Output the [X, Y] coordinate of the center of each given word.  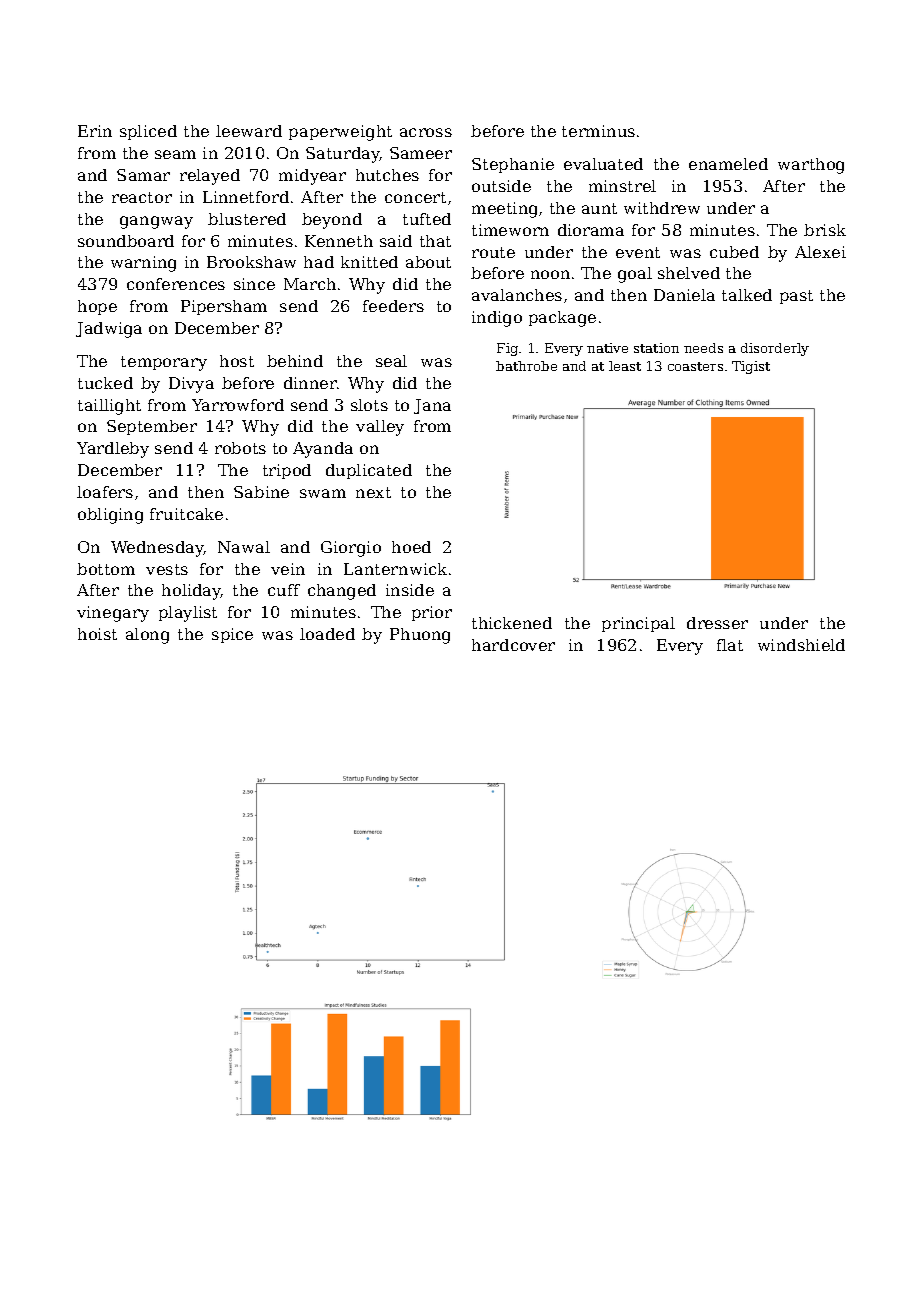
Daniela [684, 295]
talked [747, 295]
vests [167, 569]
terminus [598, 131]
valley [380, 428]
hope [97, 307]
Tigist [751, 367]
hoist [97, 634]
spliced [148, 132]
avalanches [517, 295]
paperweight [340, 133]
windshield [801, 645]
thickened [512, 623]
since [254, 284]
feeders [393, 306]
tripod [287, 471]
